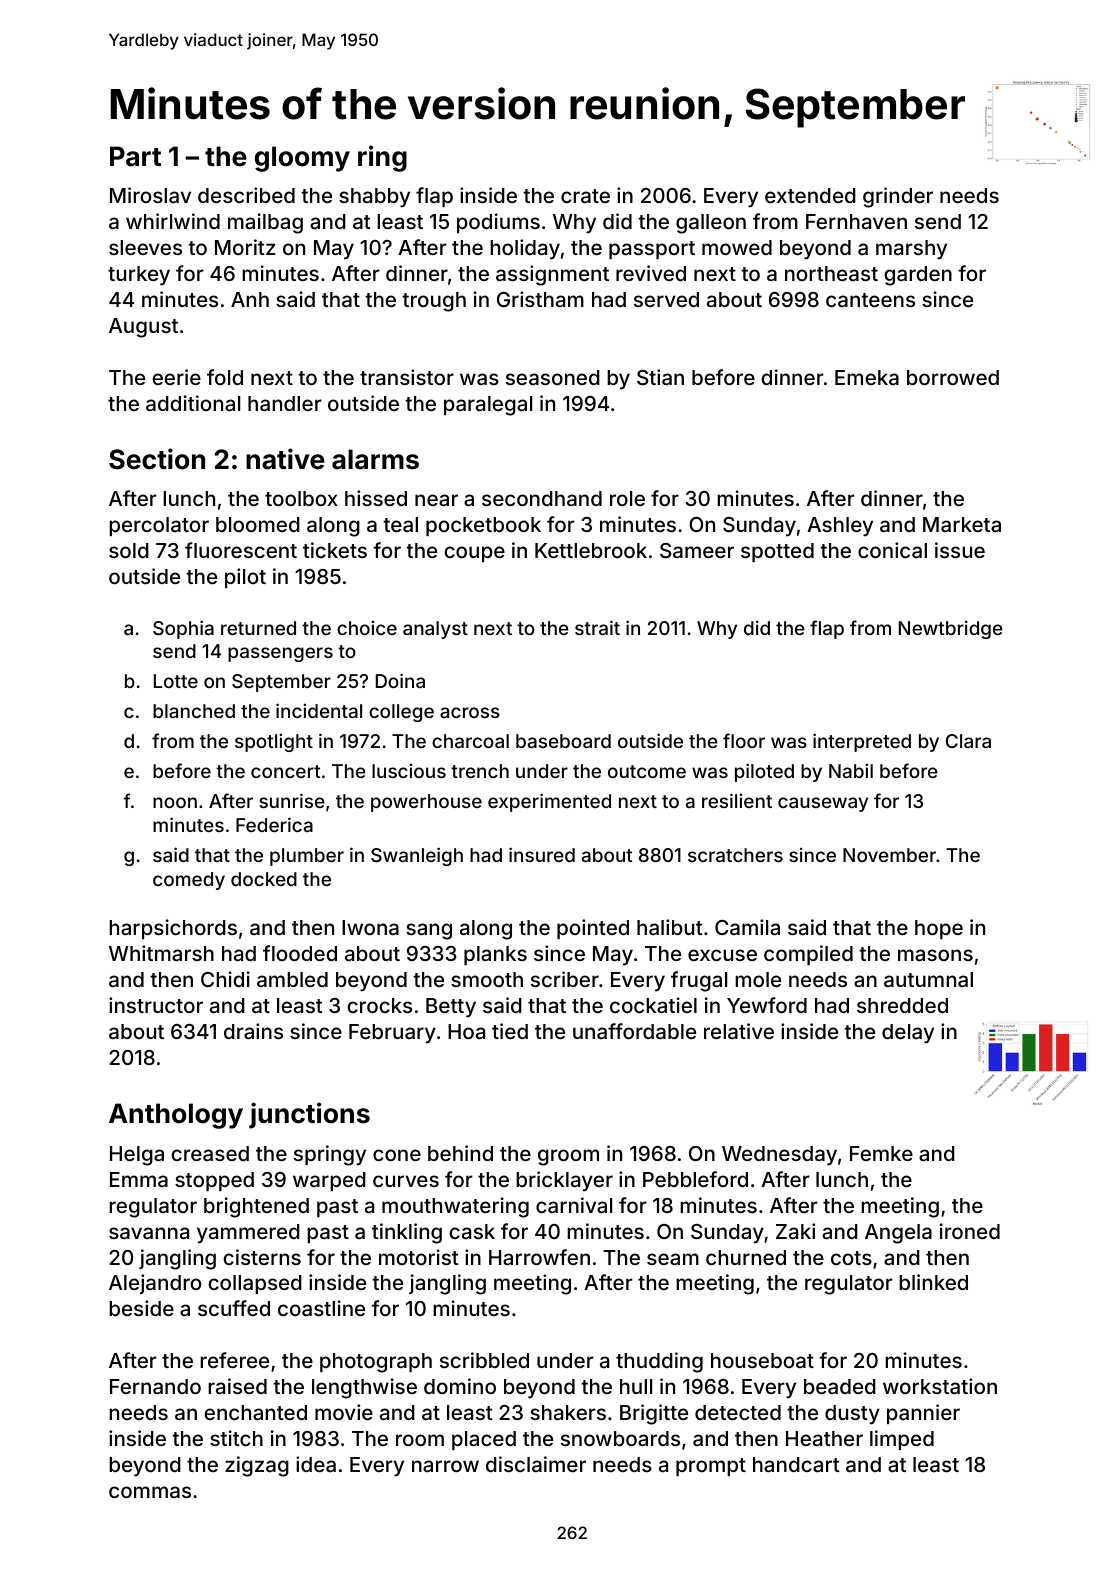  I want to click on coupe, so click(474, 554).
